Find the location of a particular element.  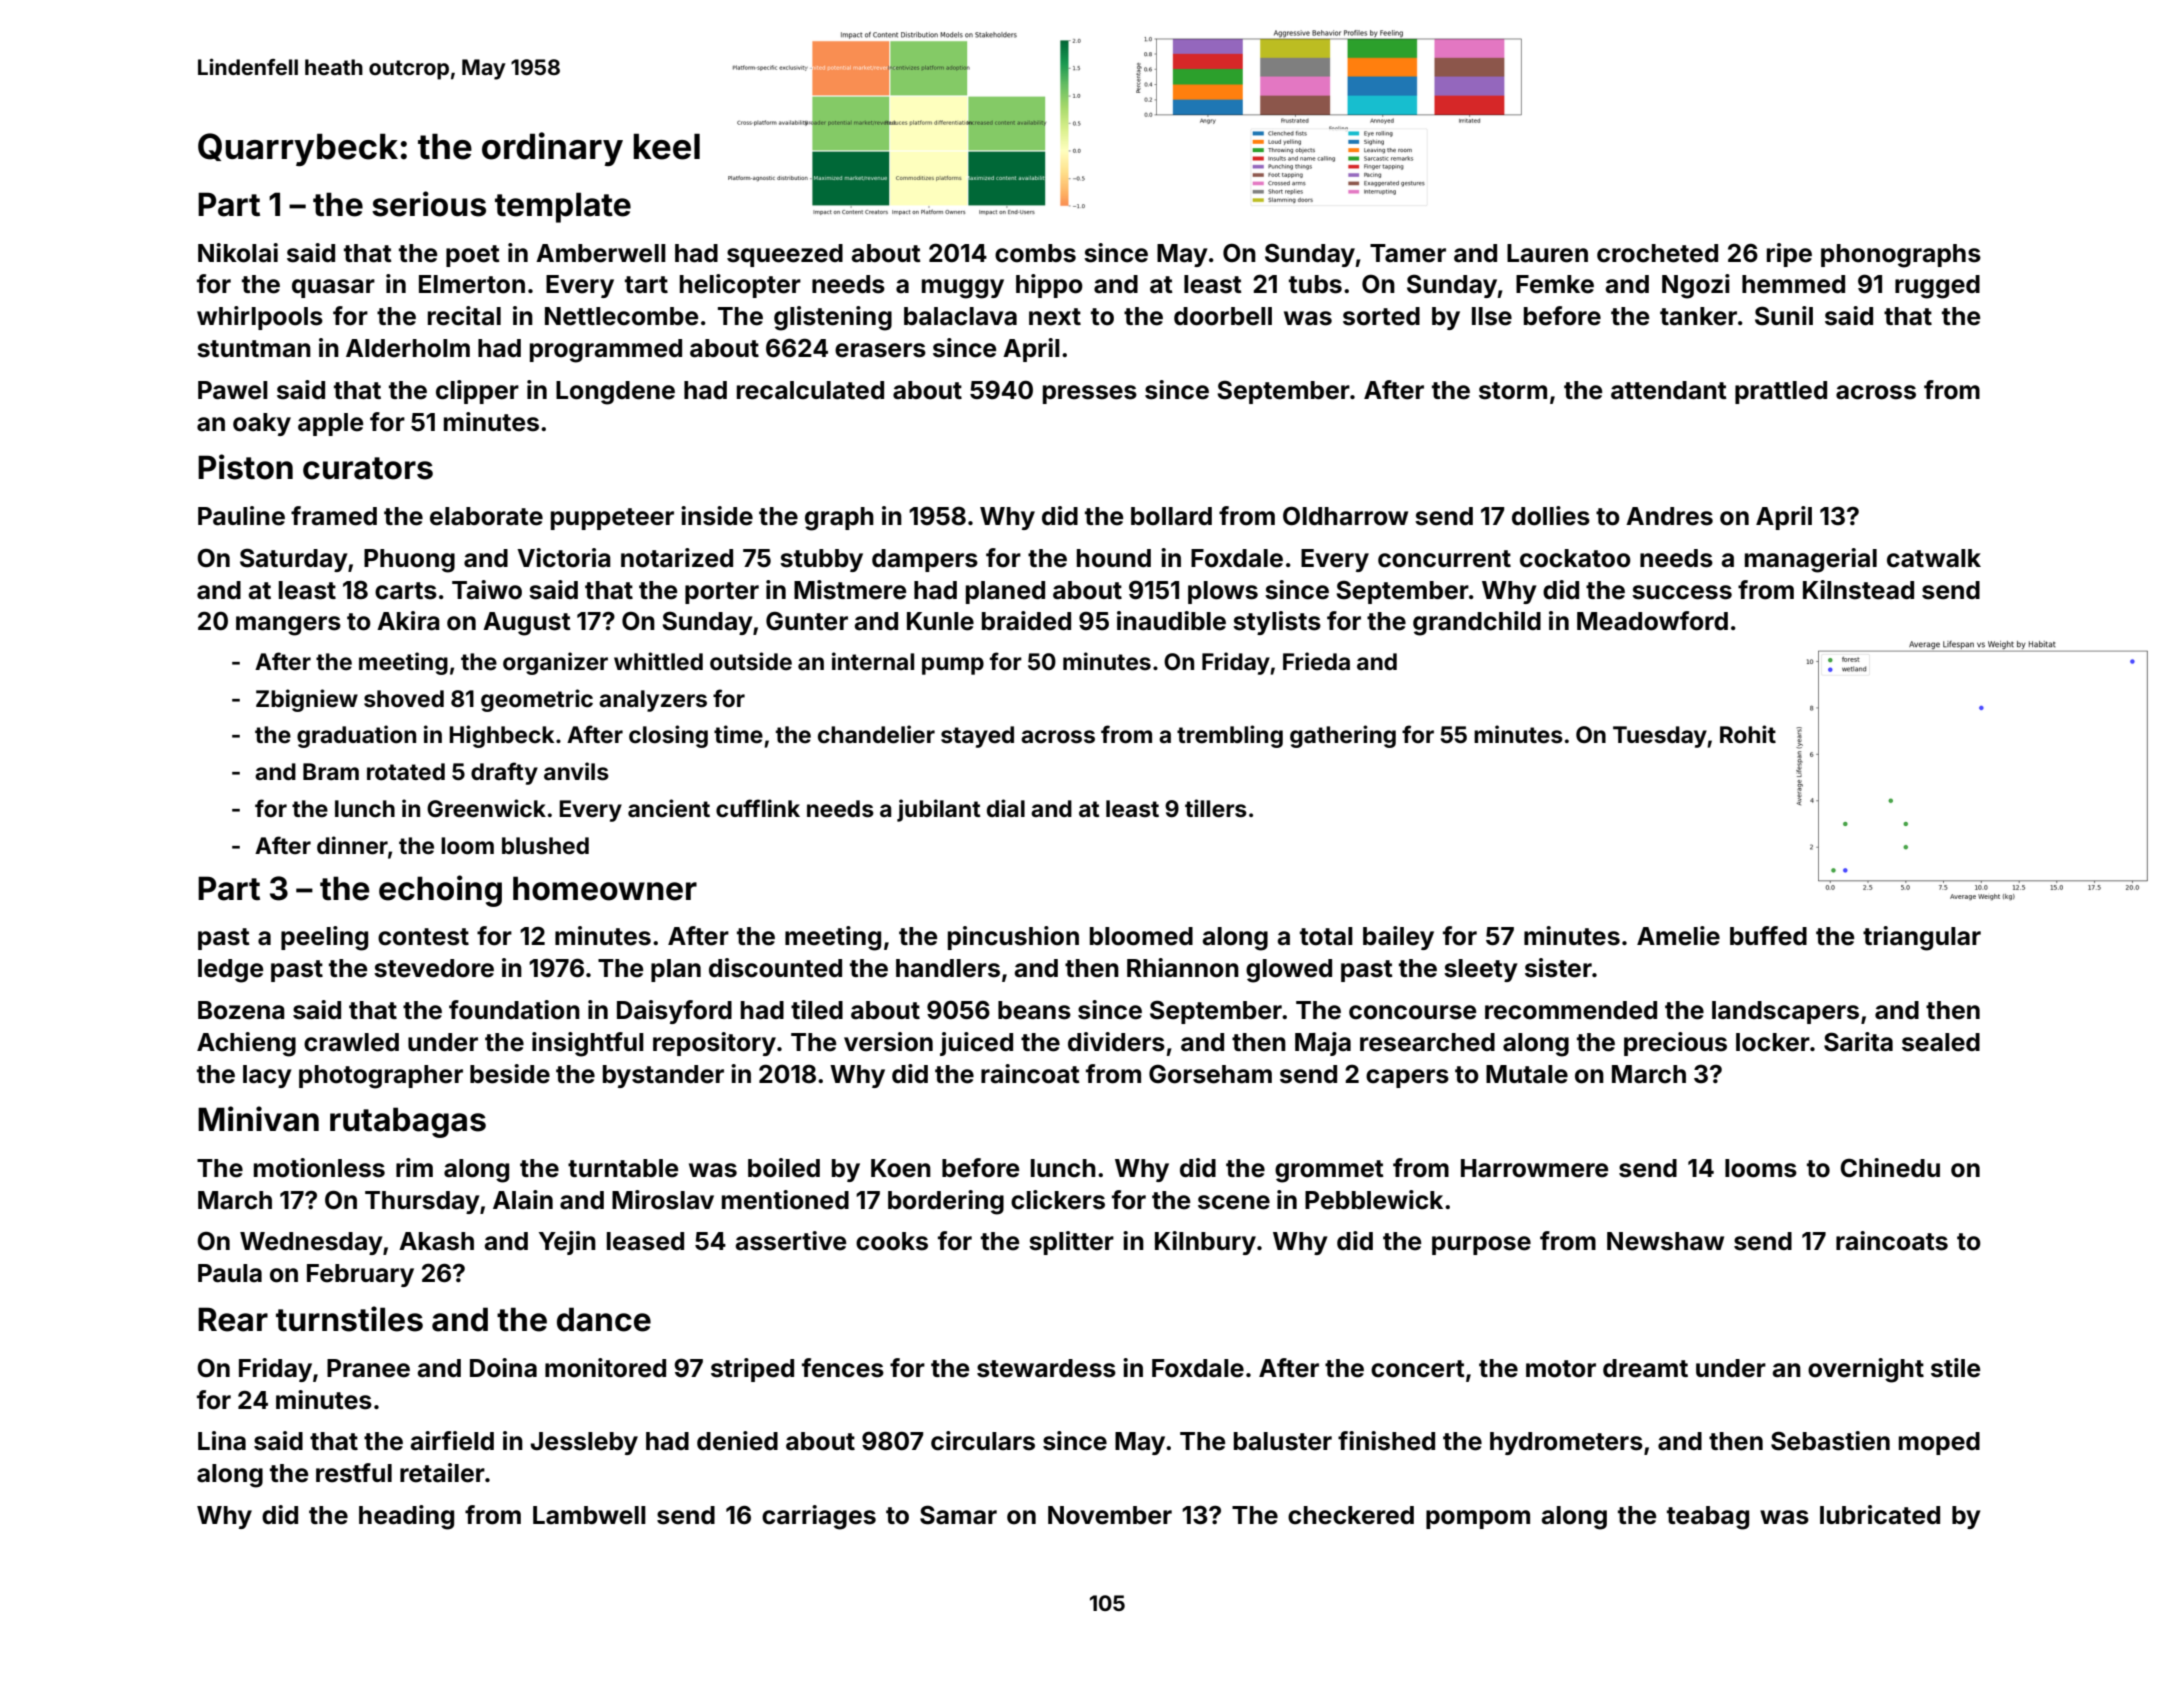

tillers is located at coordinates (1216, 808).
